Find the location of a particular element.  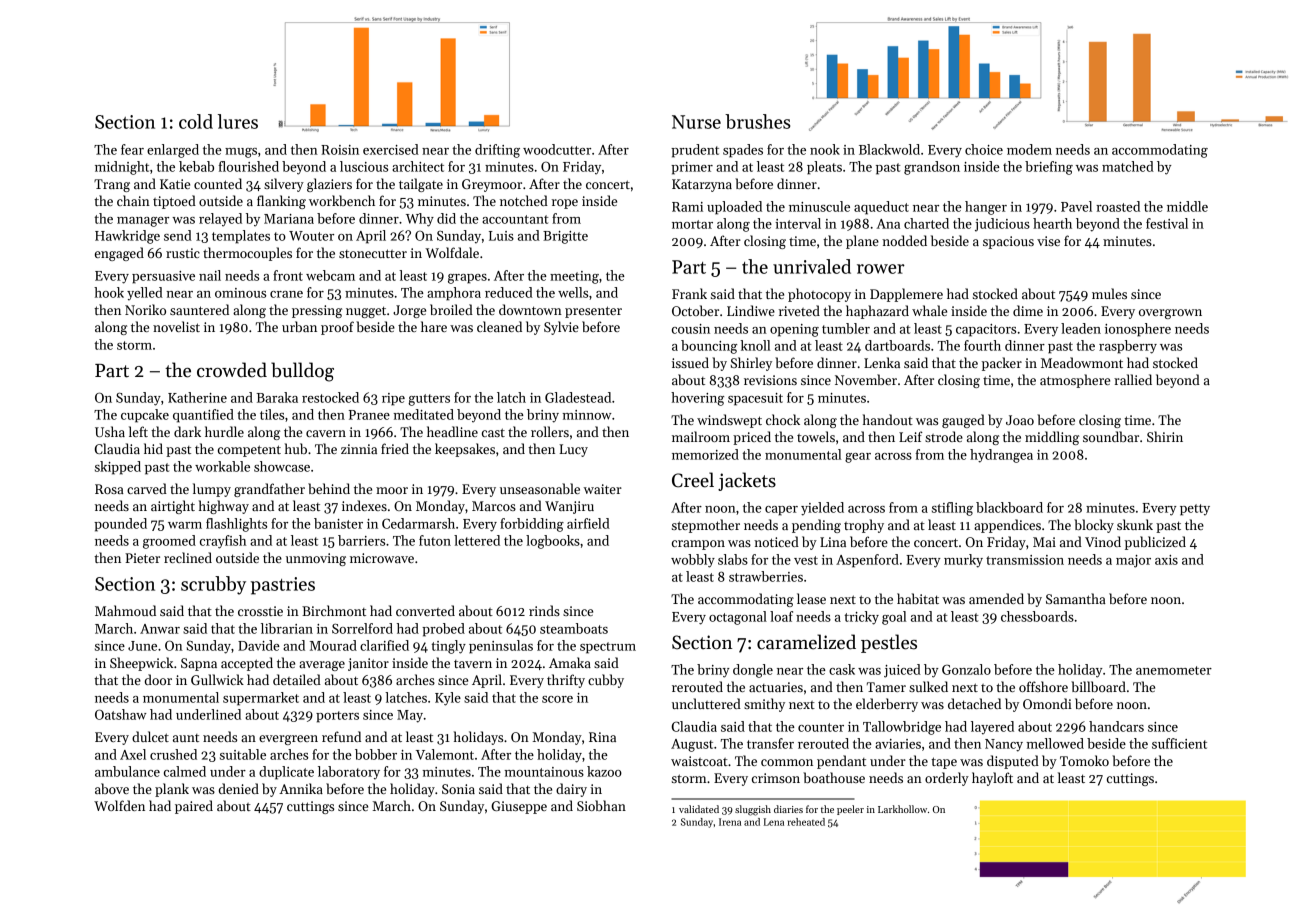

manager is located at coordinates (143, 222).
